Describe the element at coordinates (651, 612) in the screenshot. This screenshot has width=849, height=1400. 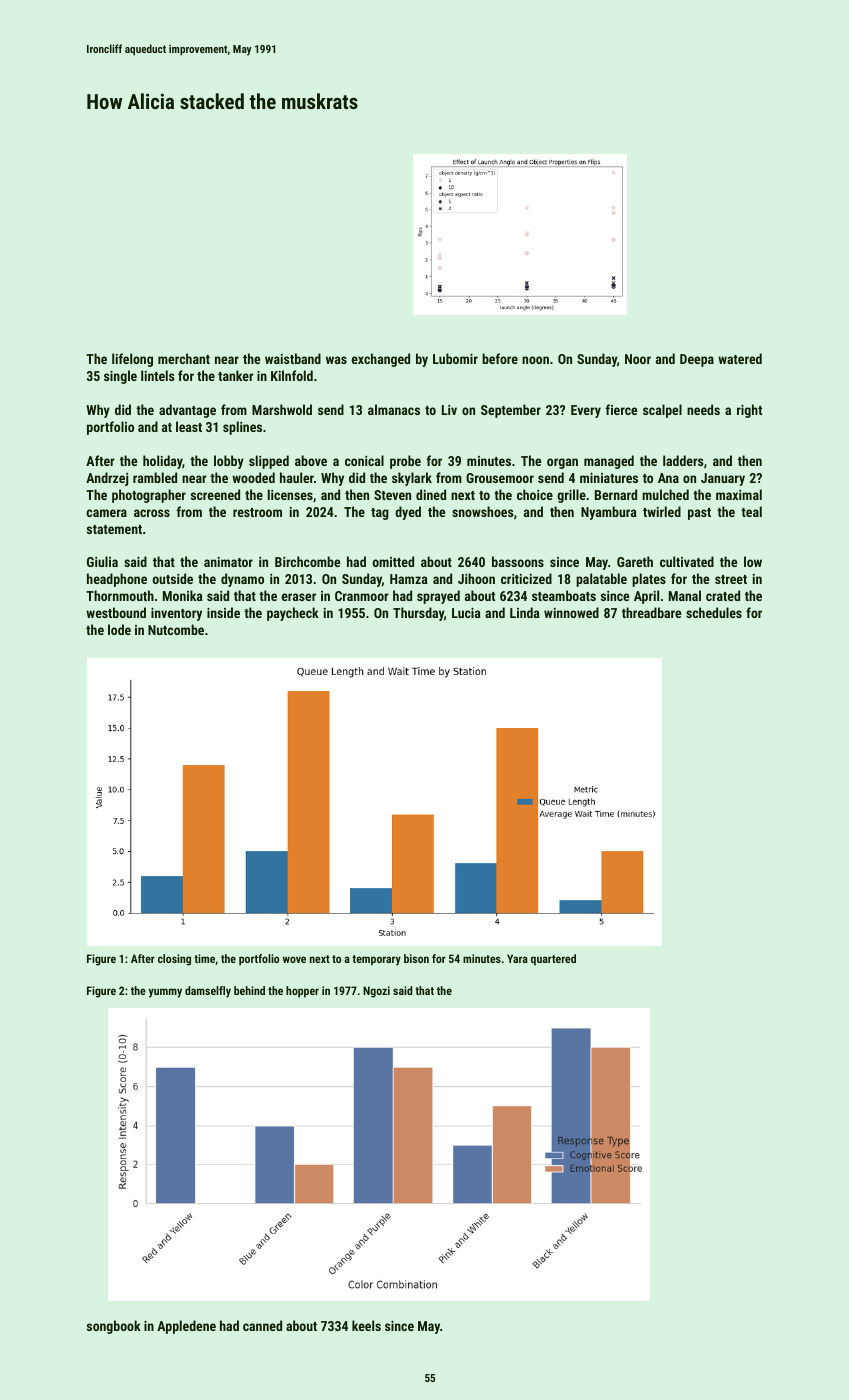
I see `threadbare` at that location.
